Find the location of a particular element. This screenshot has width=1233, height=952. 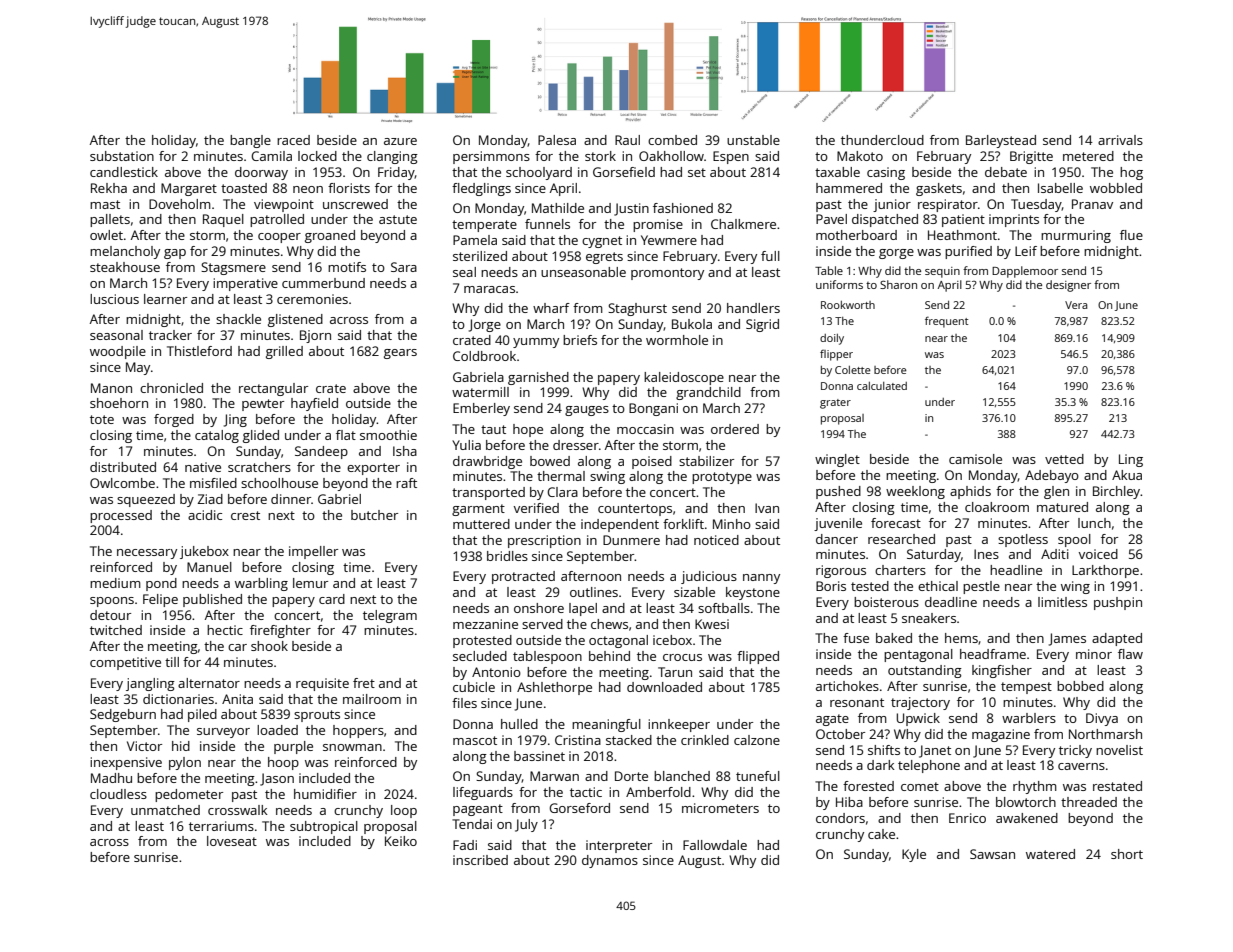

toasted is located at coordinates (244, 188).
